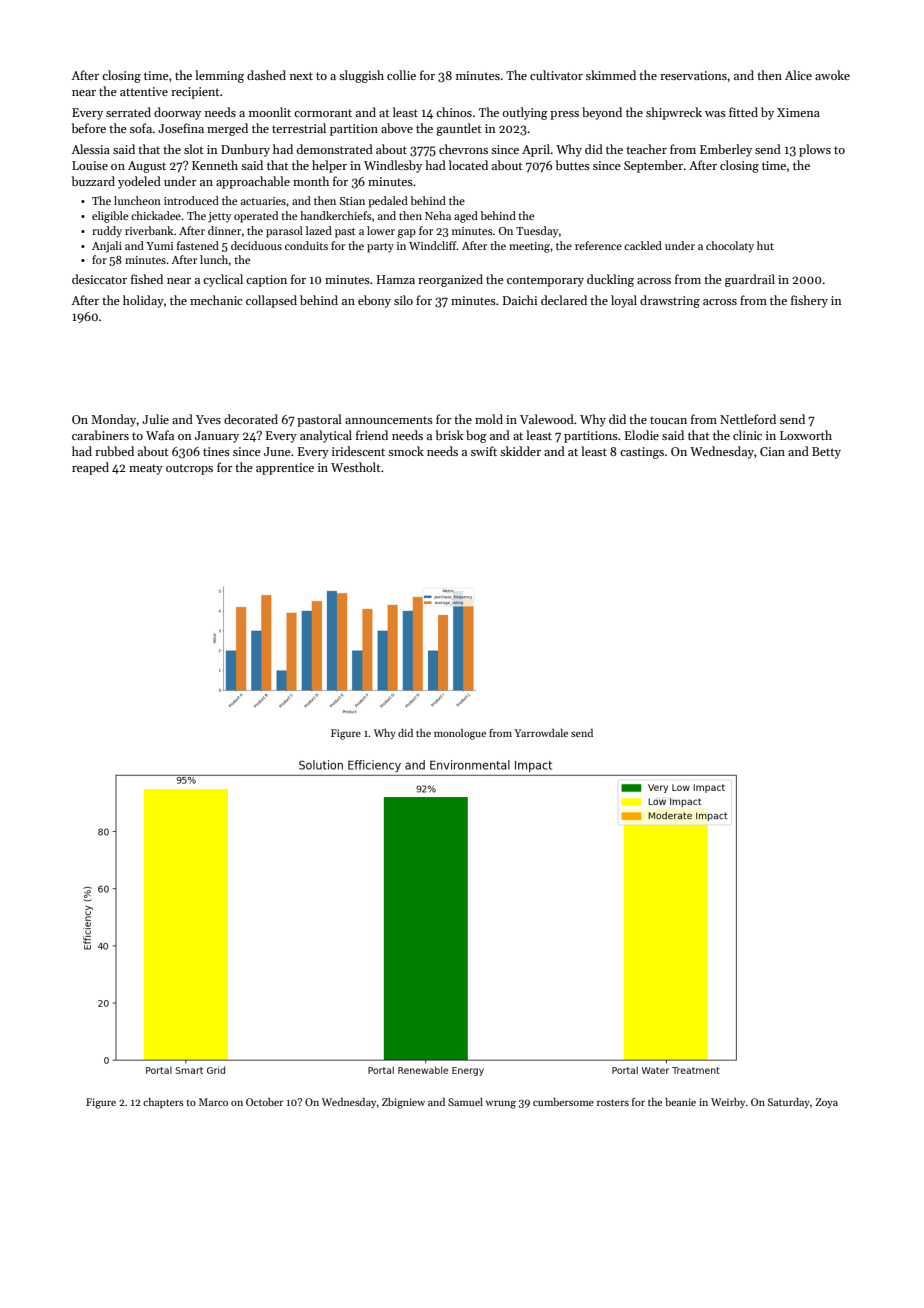 The image size is (924, 1308). Describe the element at coordinates (163, 1103) in the document. I see `chapters` at that location.
